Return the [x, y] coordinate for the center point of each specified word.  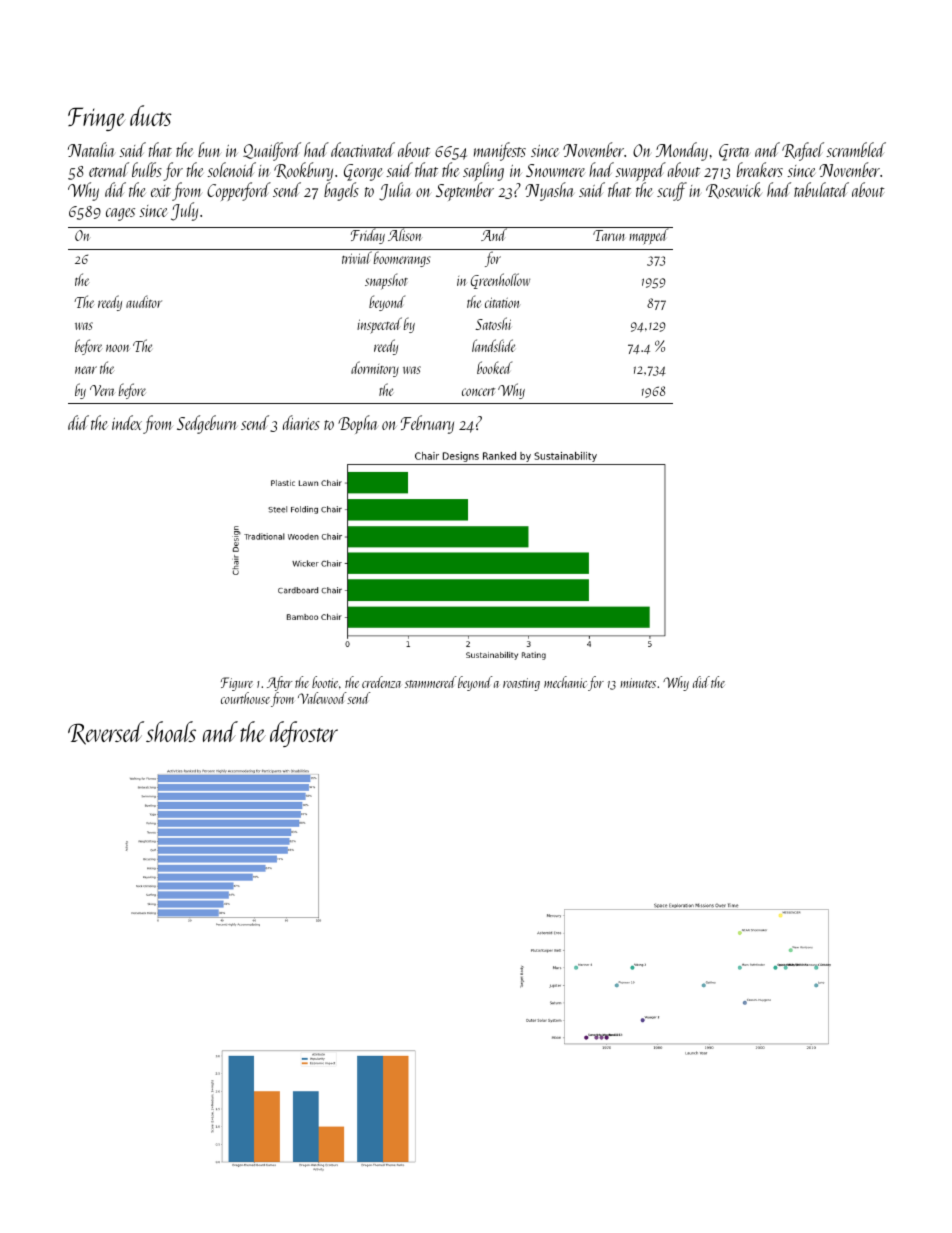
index [127, 422]
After [279, 683]
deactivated [363, 149]
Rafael [803, 151]
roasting [521, 684]
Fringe [97, 119]
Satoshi [493, 323]
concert [478, 392]
